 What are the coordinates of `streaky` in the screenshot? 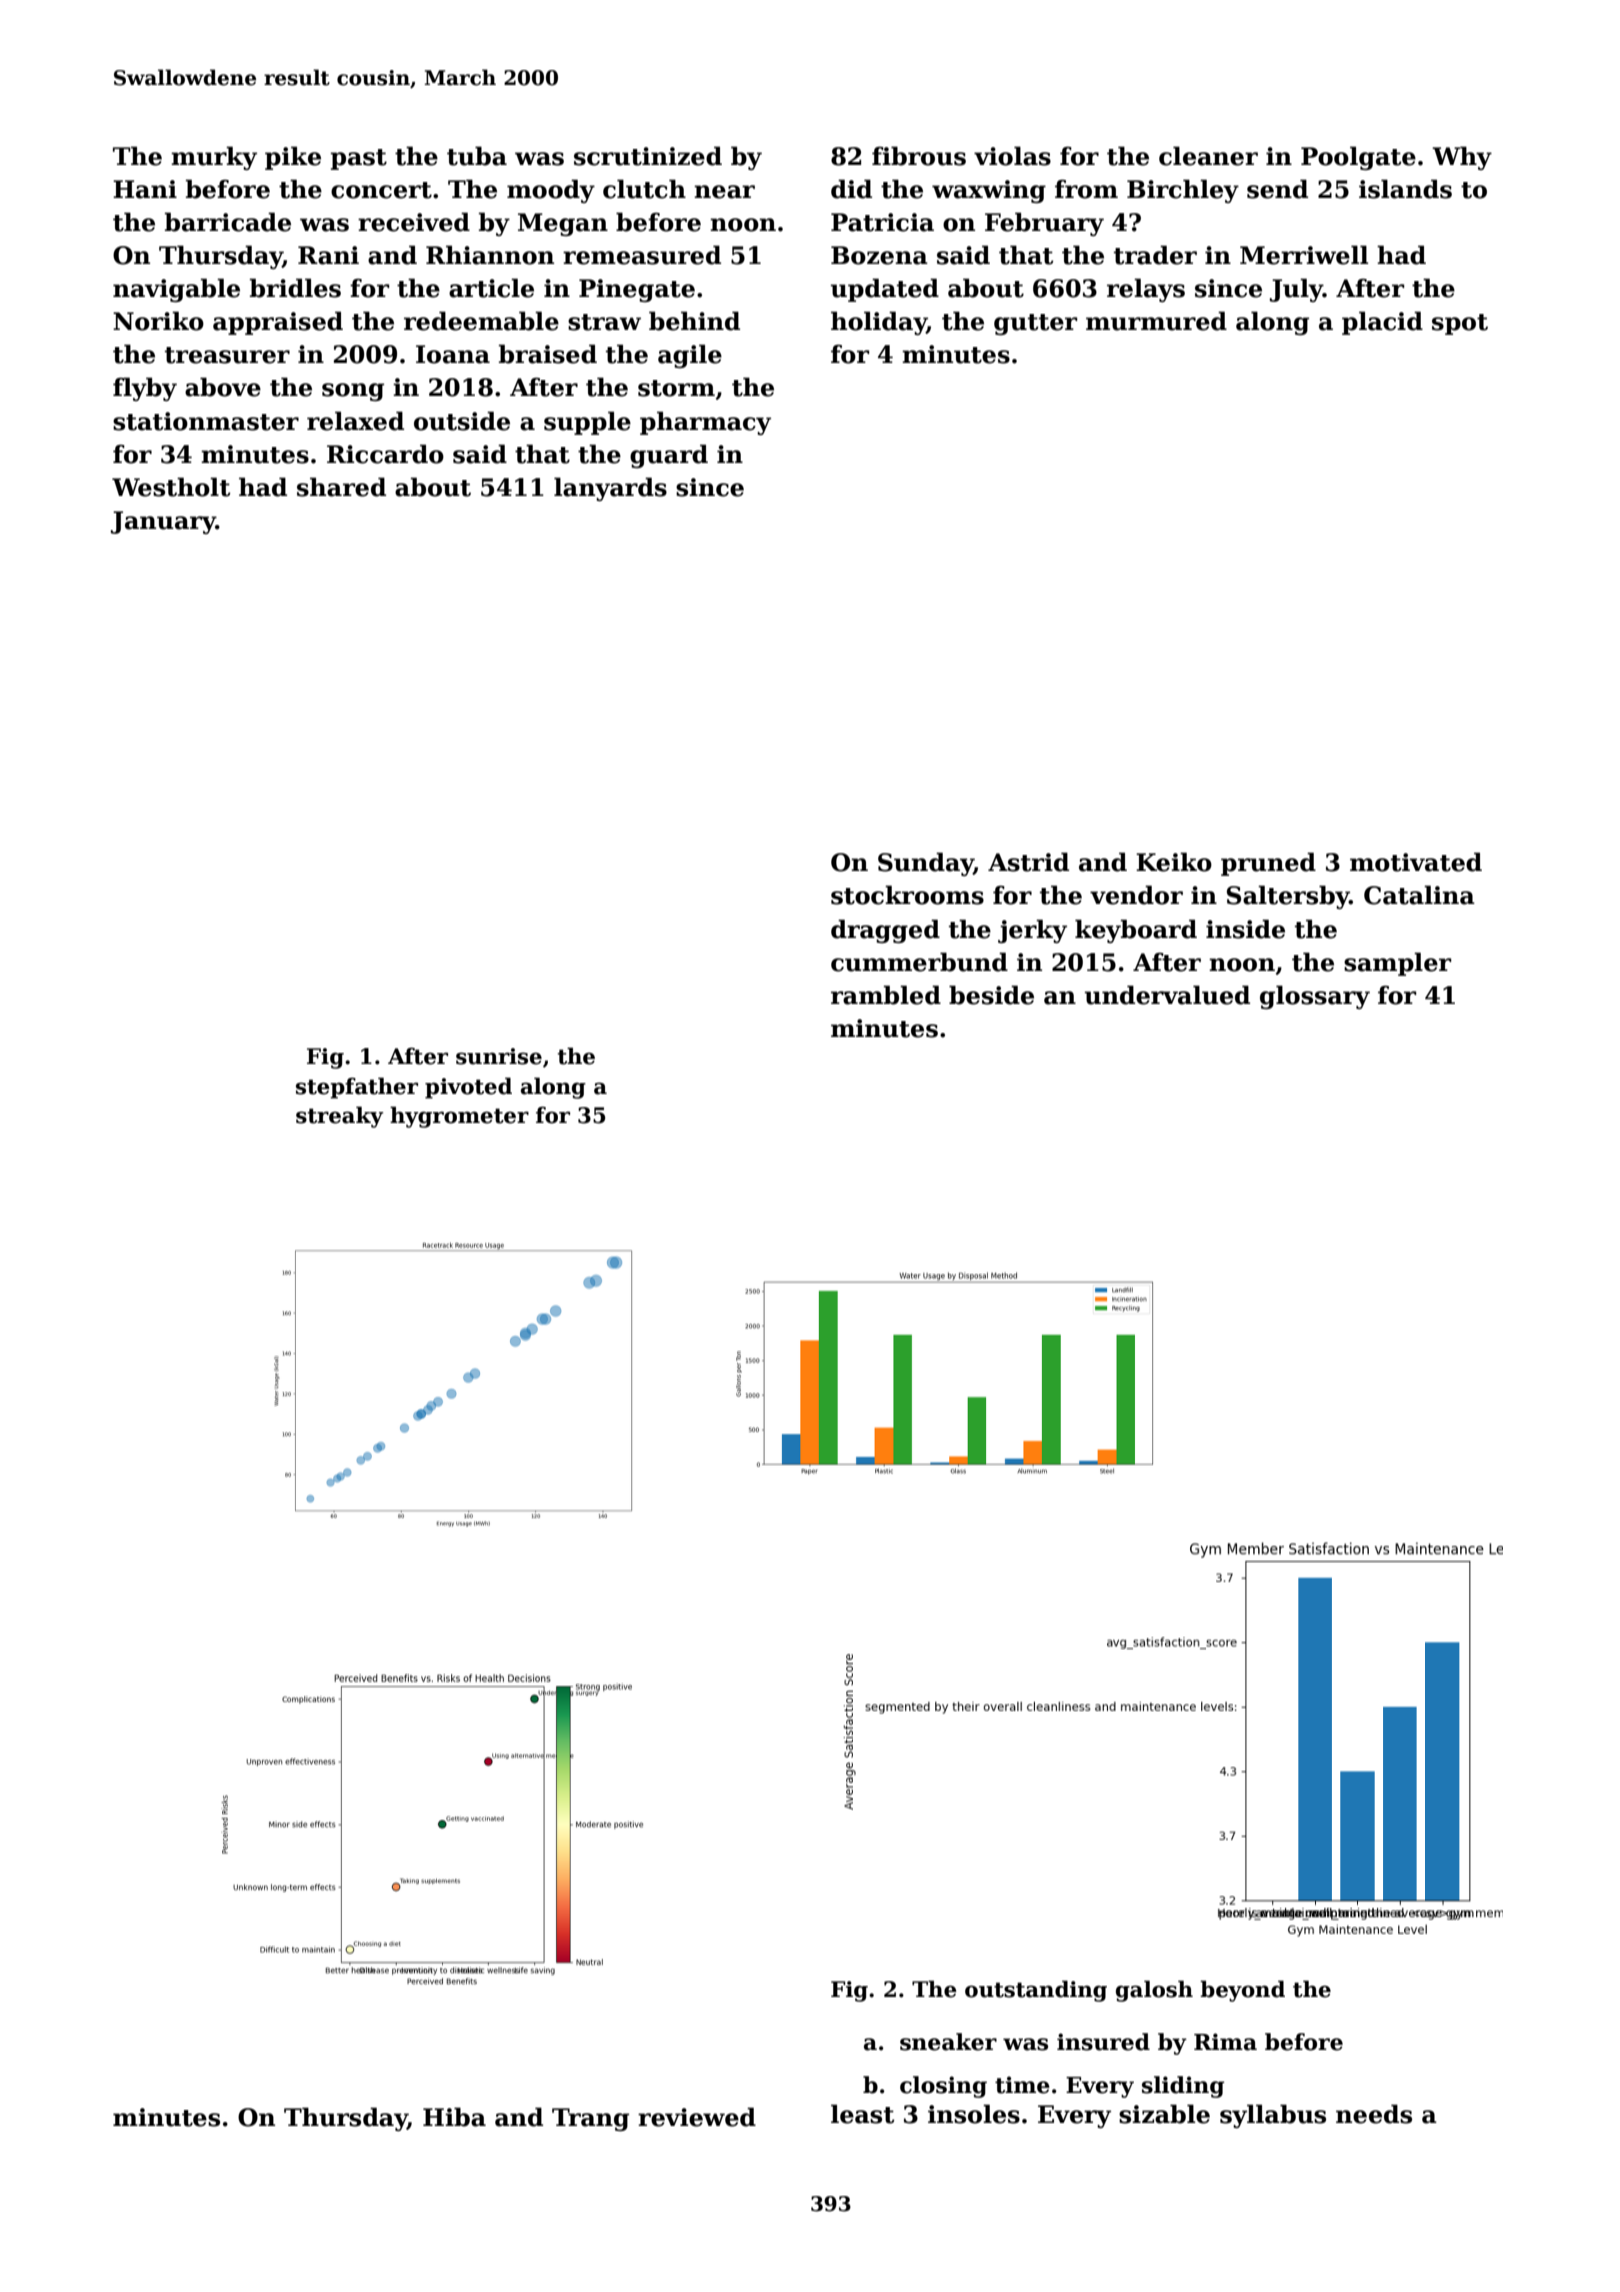 It's located at (339, 1117).
